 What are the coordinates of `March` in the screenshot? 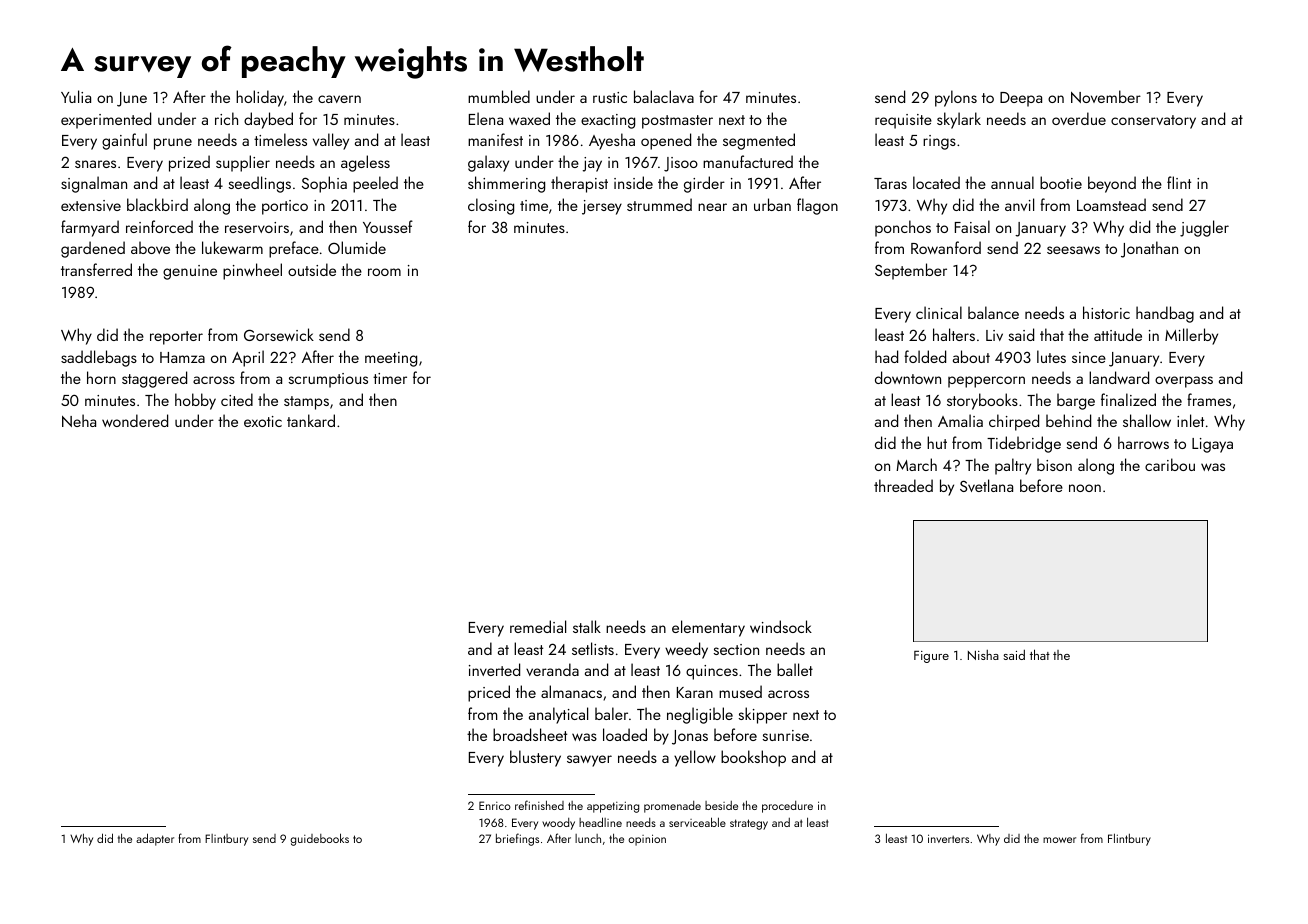 It's located at (916, 464).
